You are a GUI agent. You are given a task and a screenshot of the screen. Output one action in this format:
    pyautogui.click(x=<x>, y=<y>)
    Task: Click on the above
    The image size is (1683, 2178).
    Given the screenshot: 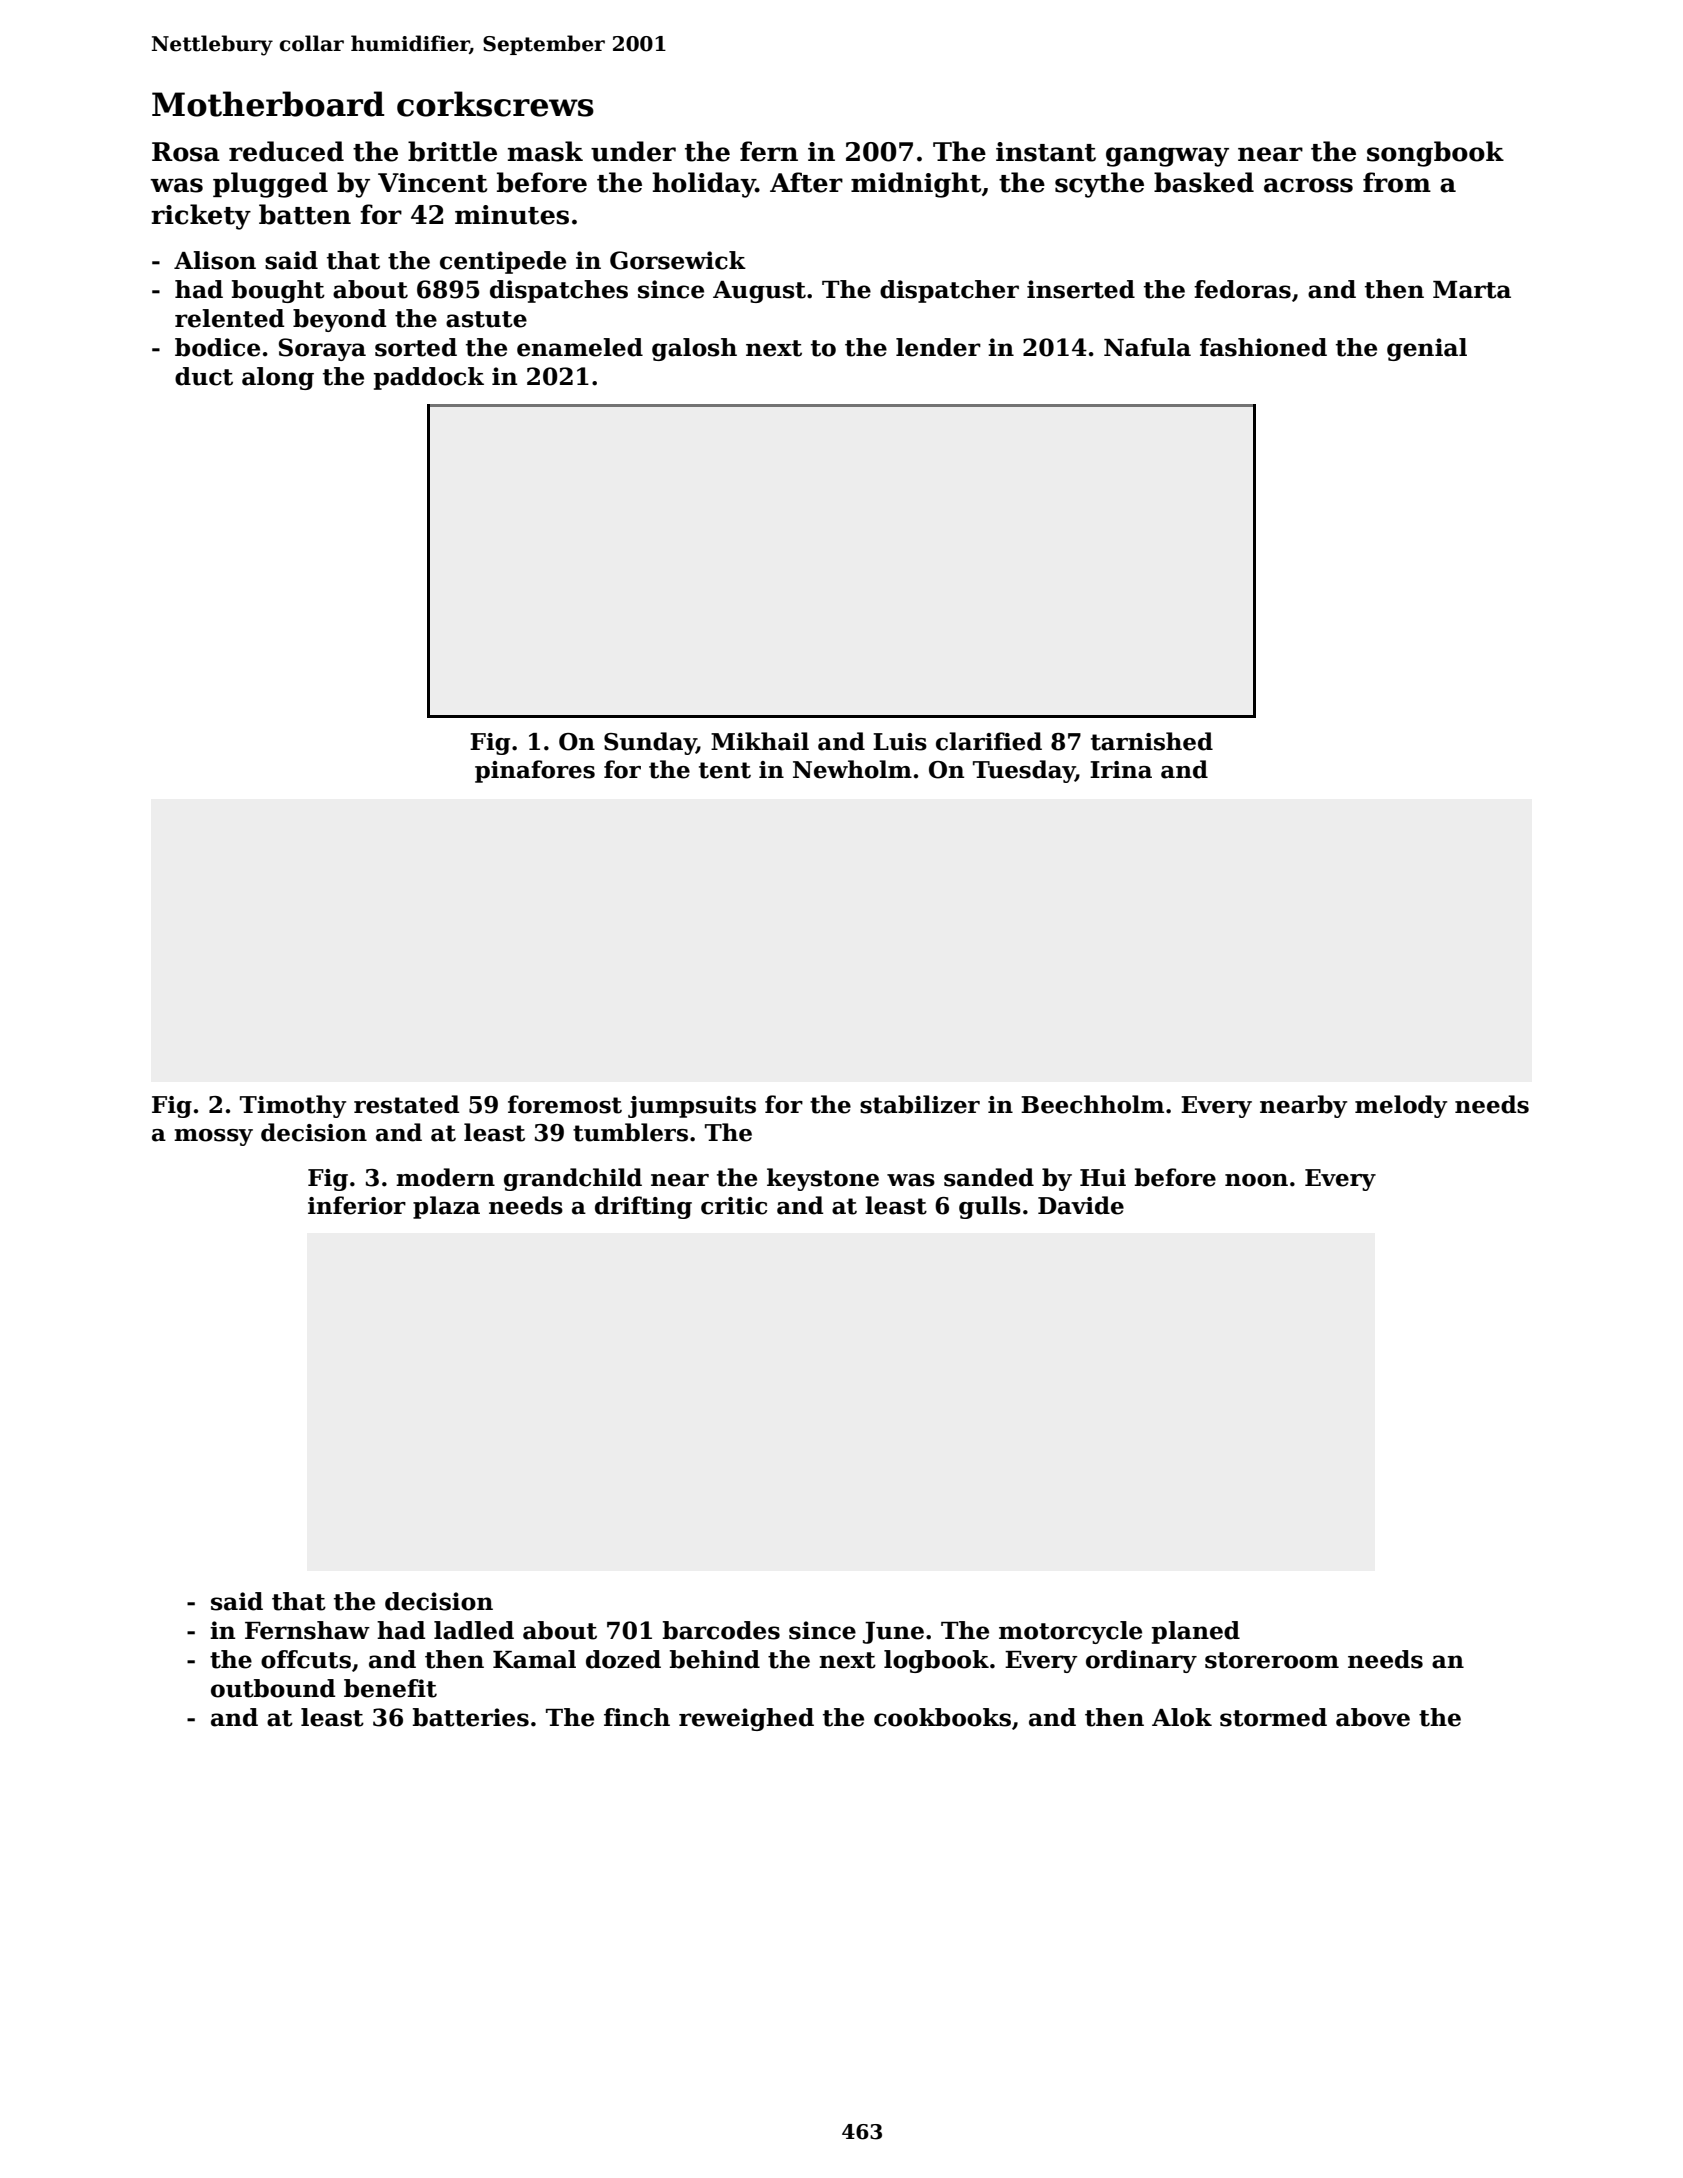 What is the action you would take?
    pyautogui.click(x=1373, y=1717)
